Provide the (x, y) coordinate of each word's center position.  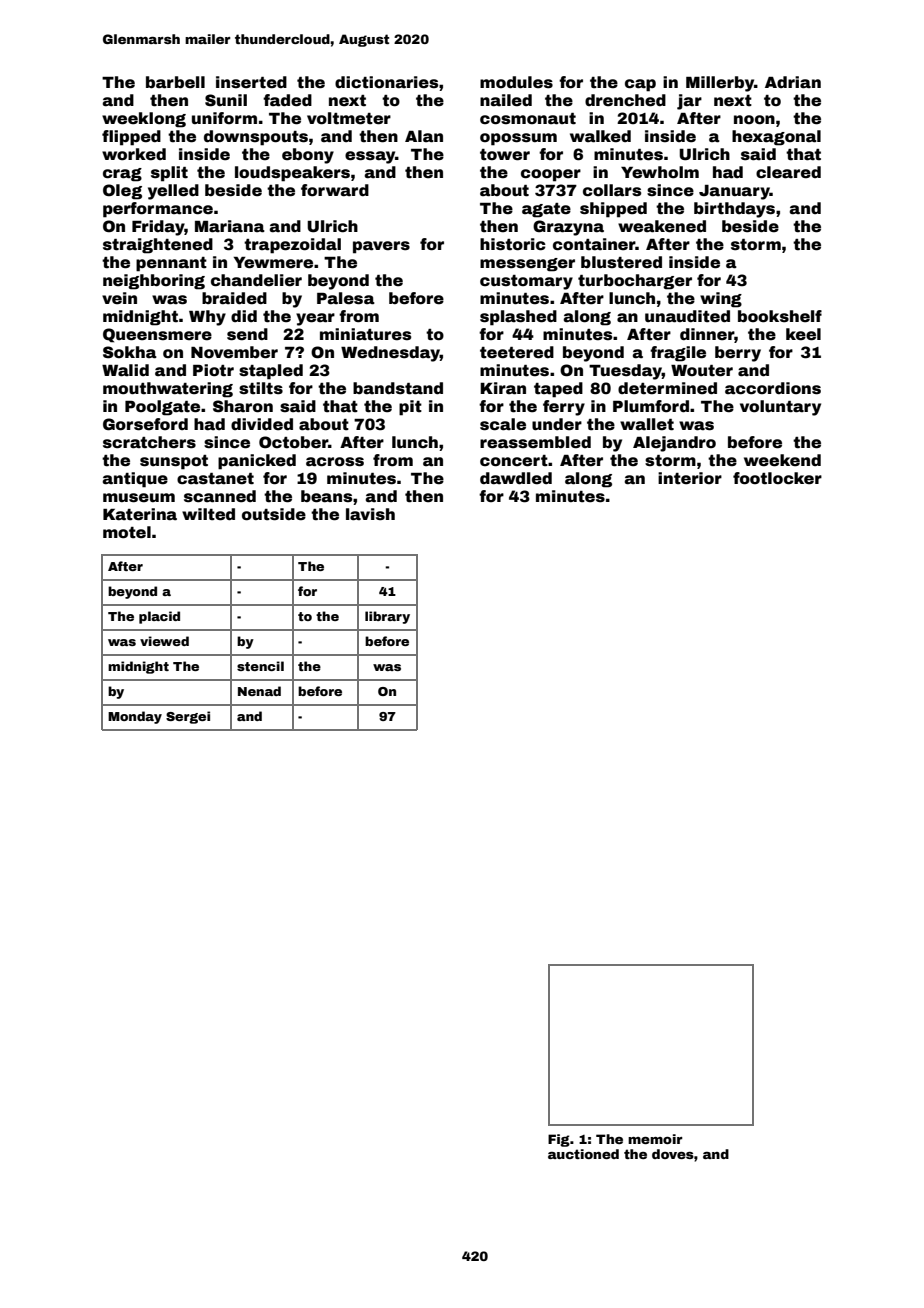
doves (673, 1154)
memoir (655, 1139)
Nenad (259, 691)
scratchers (149, 442)
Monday (135, 717)
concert (514, 461)
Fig (559, 1140)
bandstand (398, 388)
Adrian (793, 82)
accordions (773, 388)
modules (516, 82)
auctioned (583, 1154)
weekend (782, 460)
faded (287, 100)
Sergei (188, 717)
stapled (271, 372)
